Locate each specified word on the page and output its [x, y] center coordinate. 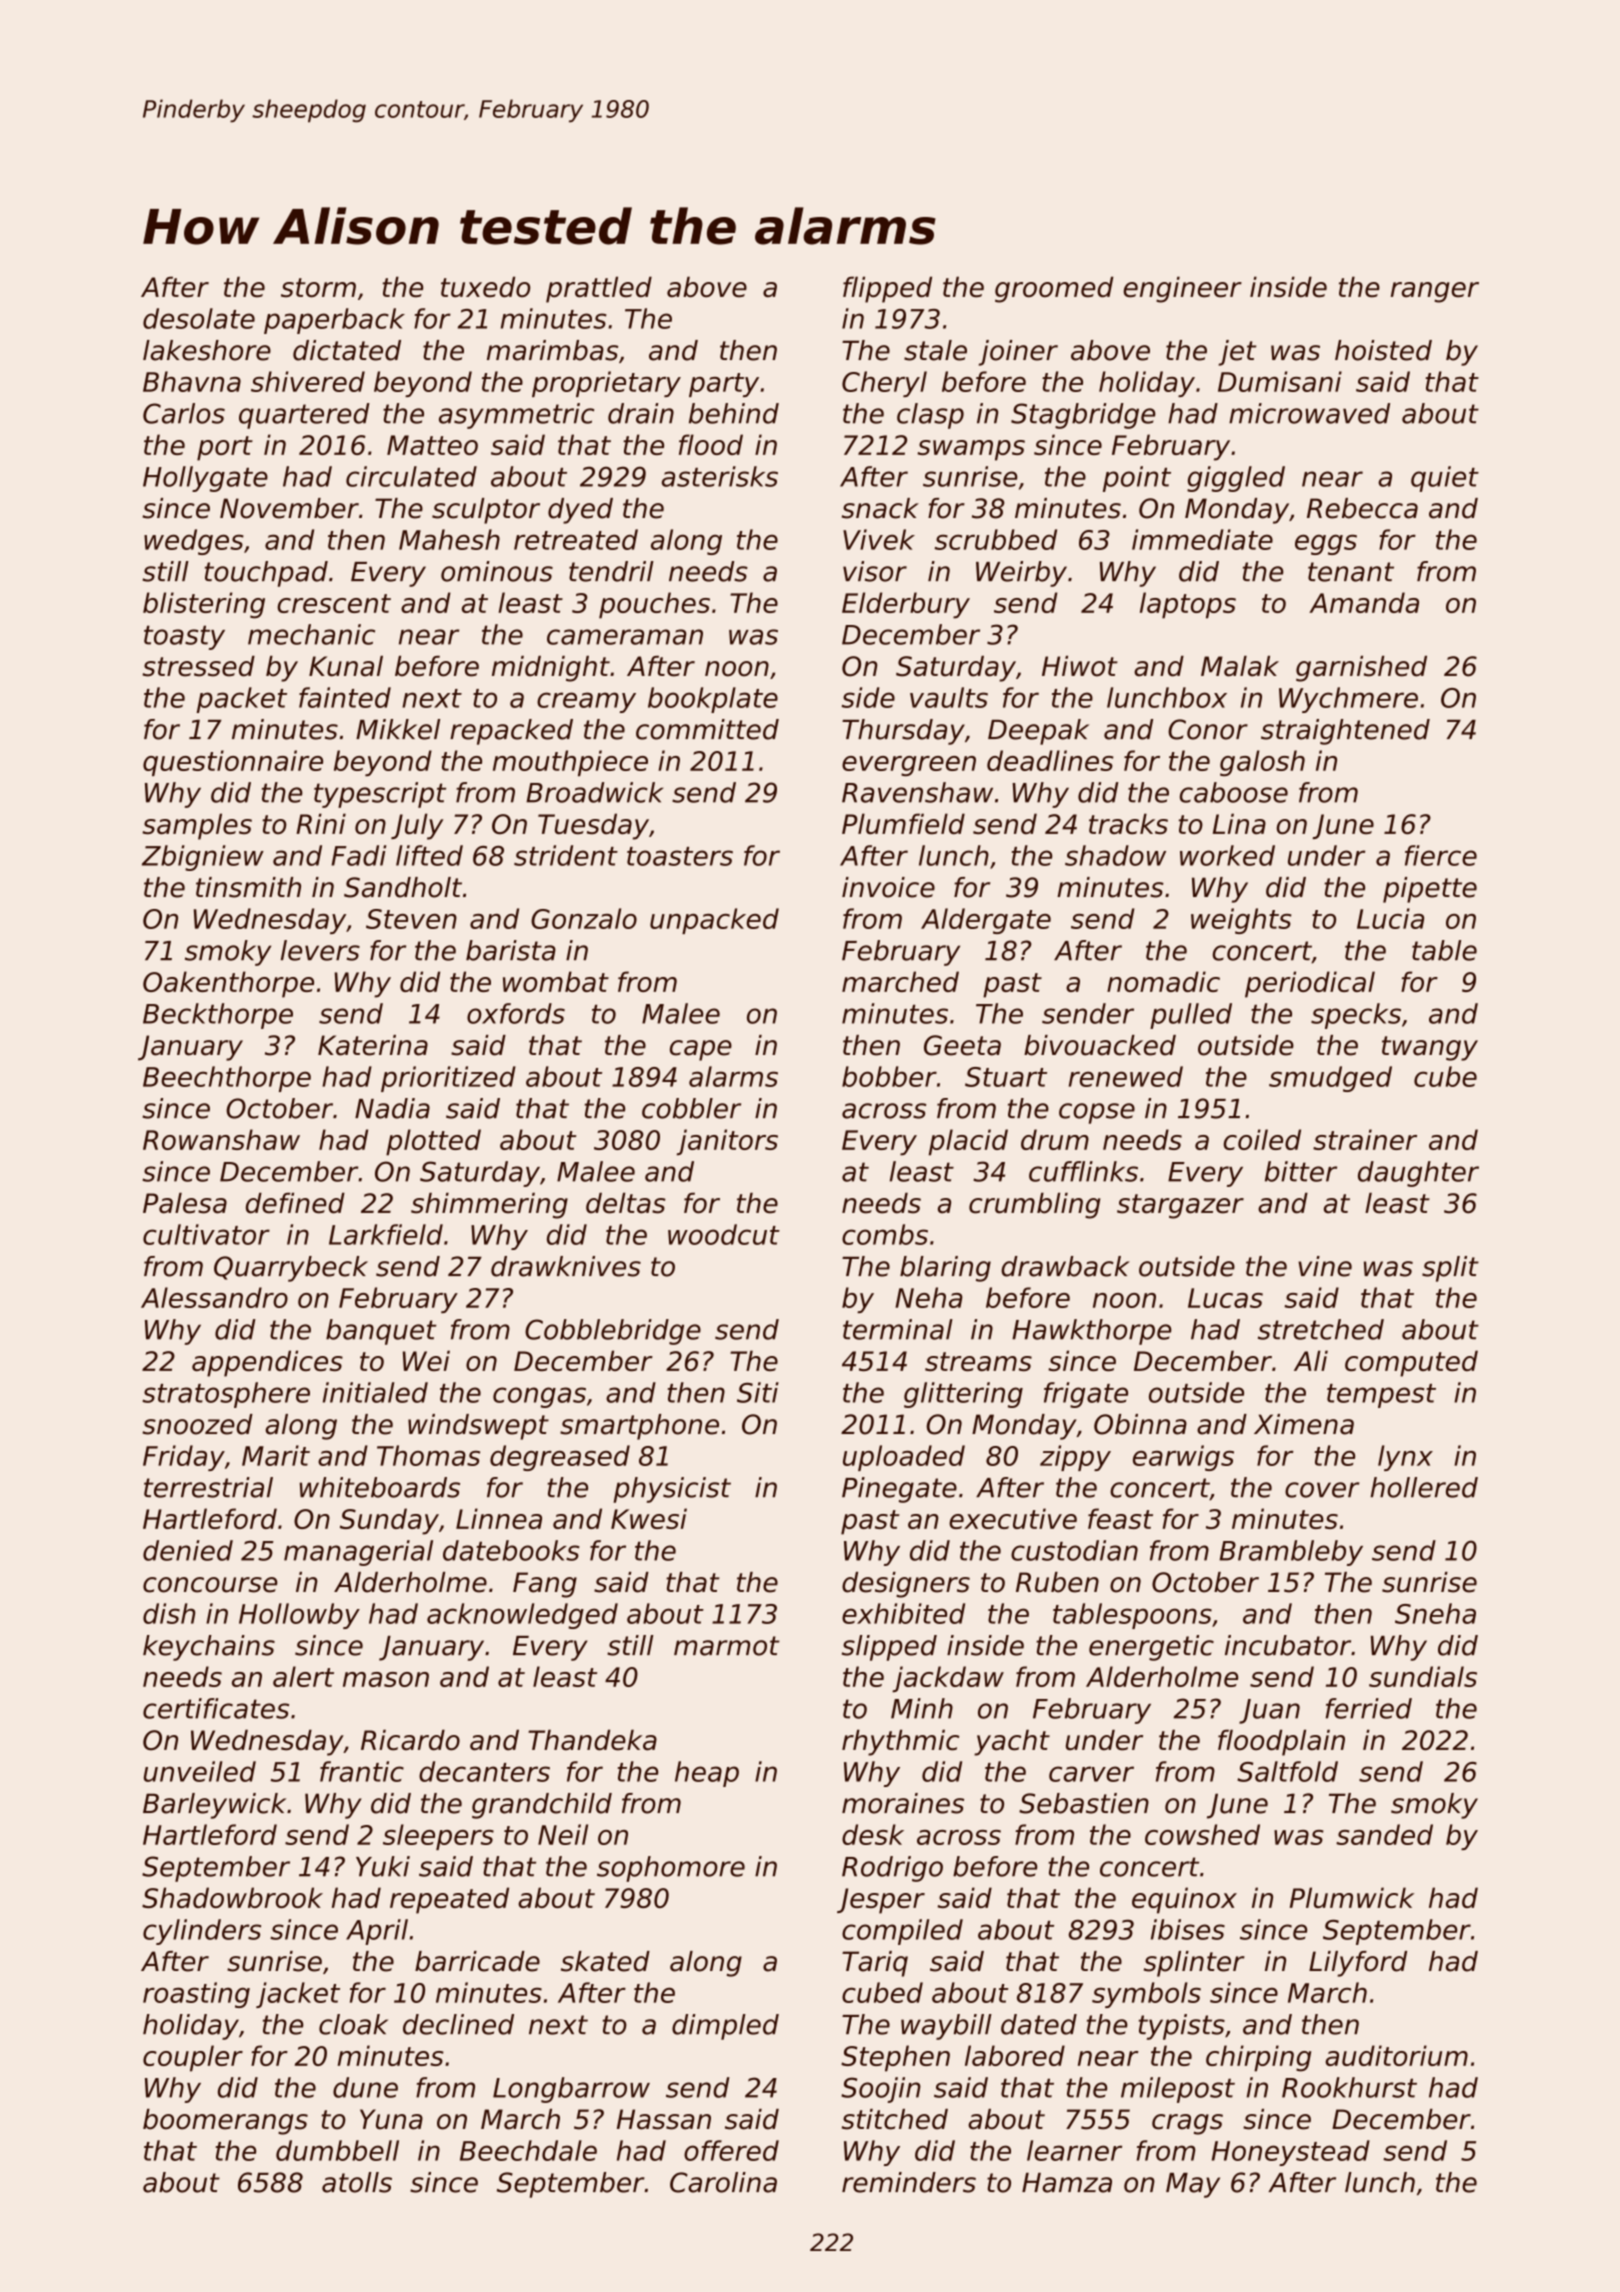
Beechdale [528, 2150]
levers [320, 950]
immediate [1202, 539]
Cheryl [884, 384]
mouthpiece [570, 763]
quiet [1445, 479]
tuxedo [485, 287]
